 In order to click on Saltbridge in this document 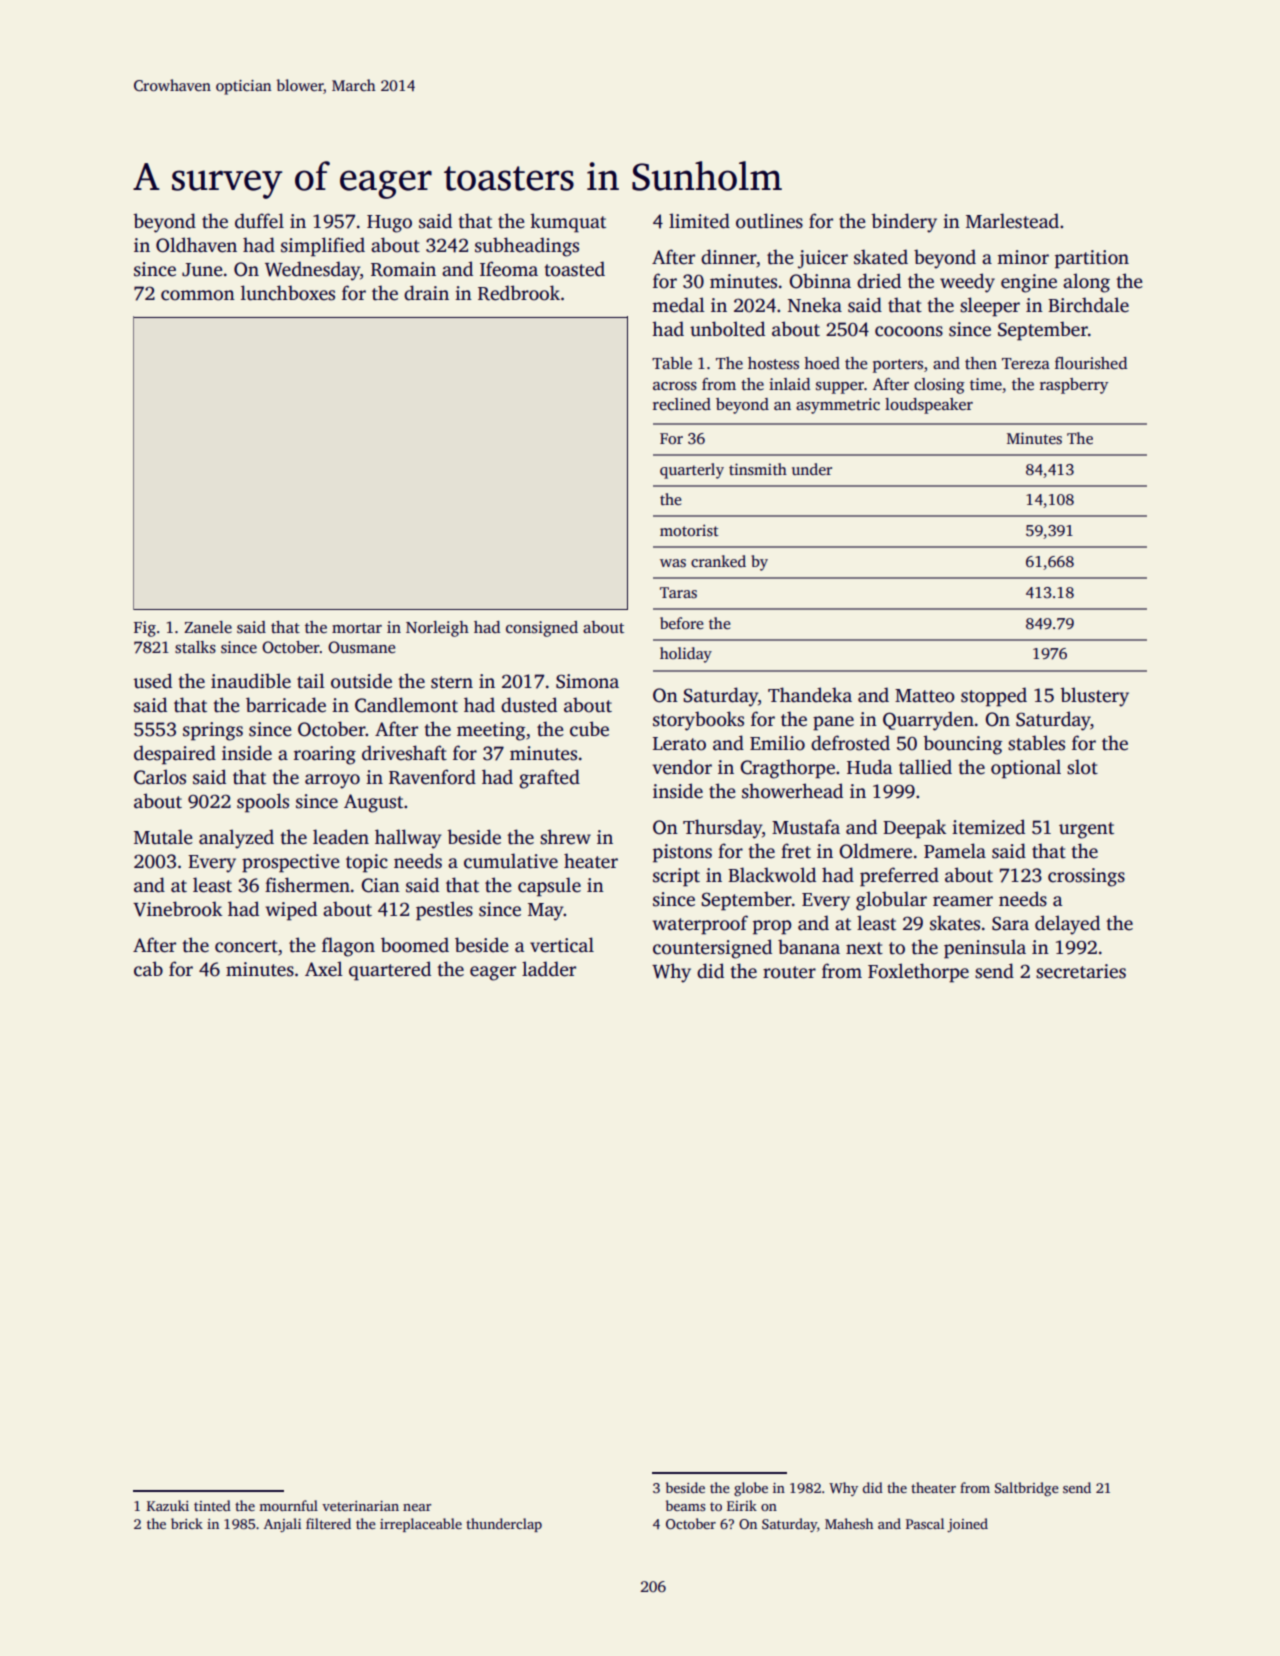, I will do `click(1027, 1489)`.
